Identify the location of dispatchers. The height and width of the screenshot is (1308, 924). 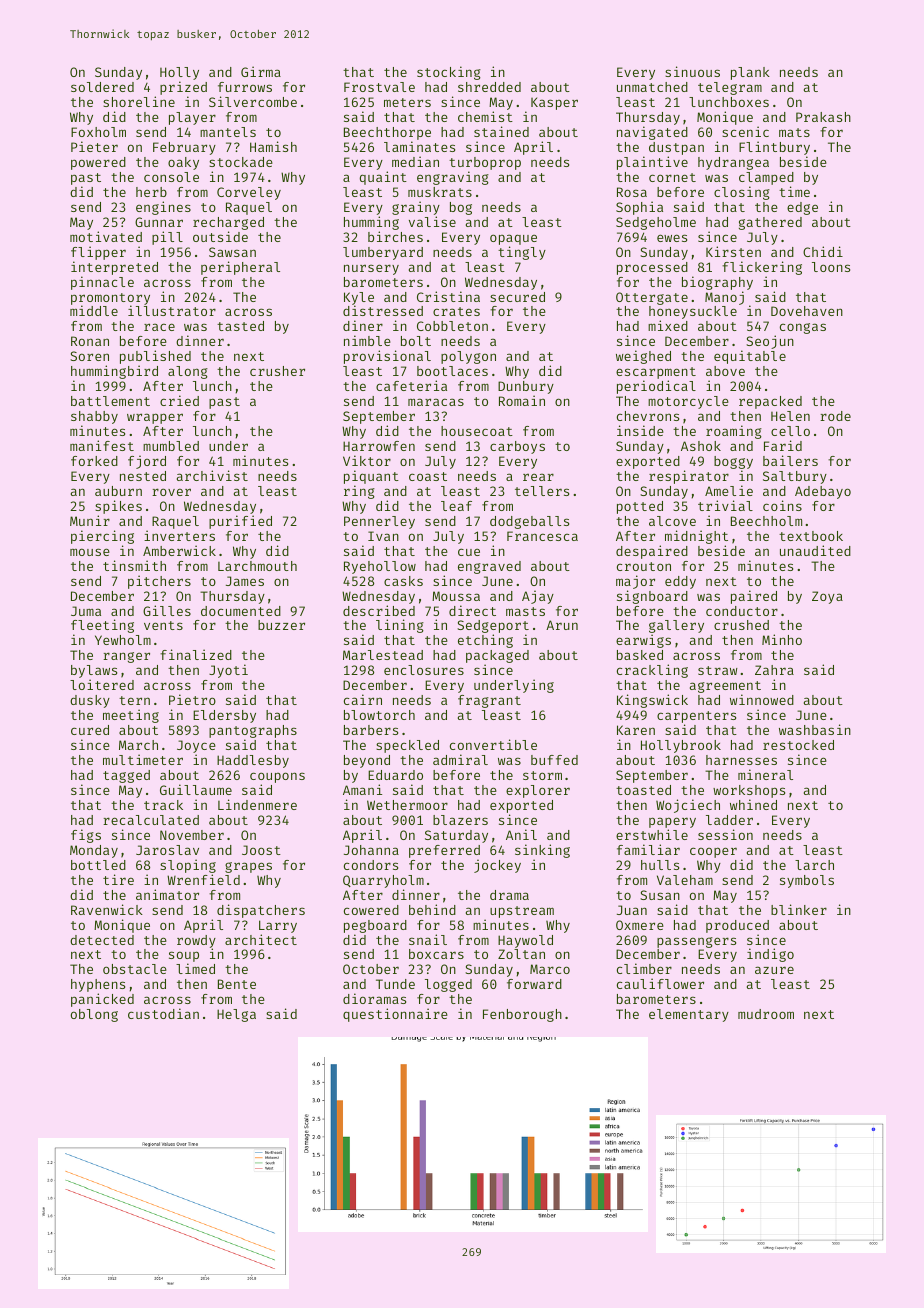
(261, 911).
